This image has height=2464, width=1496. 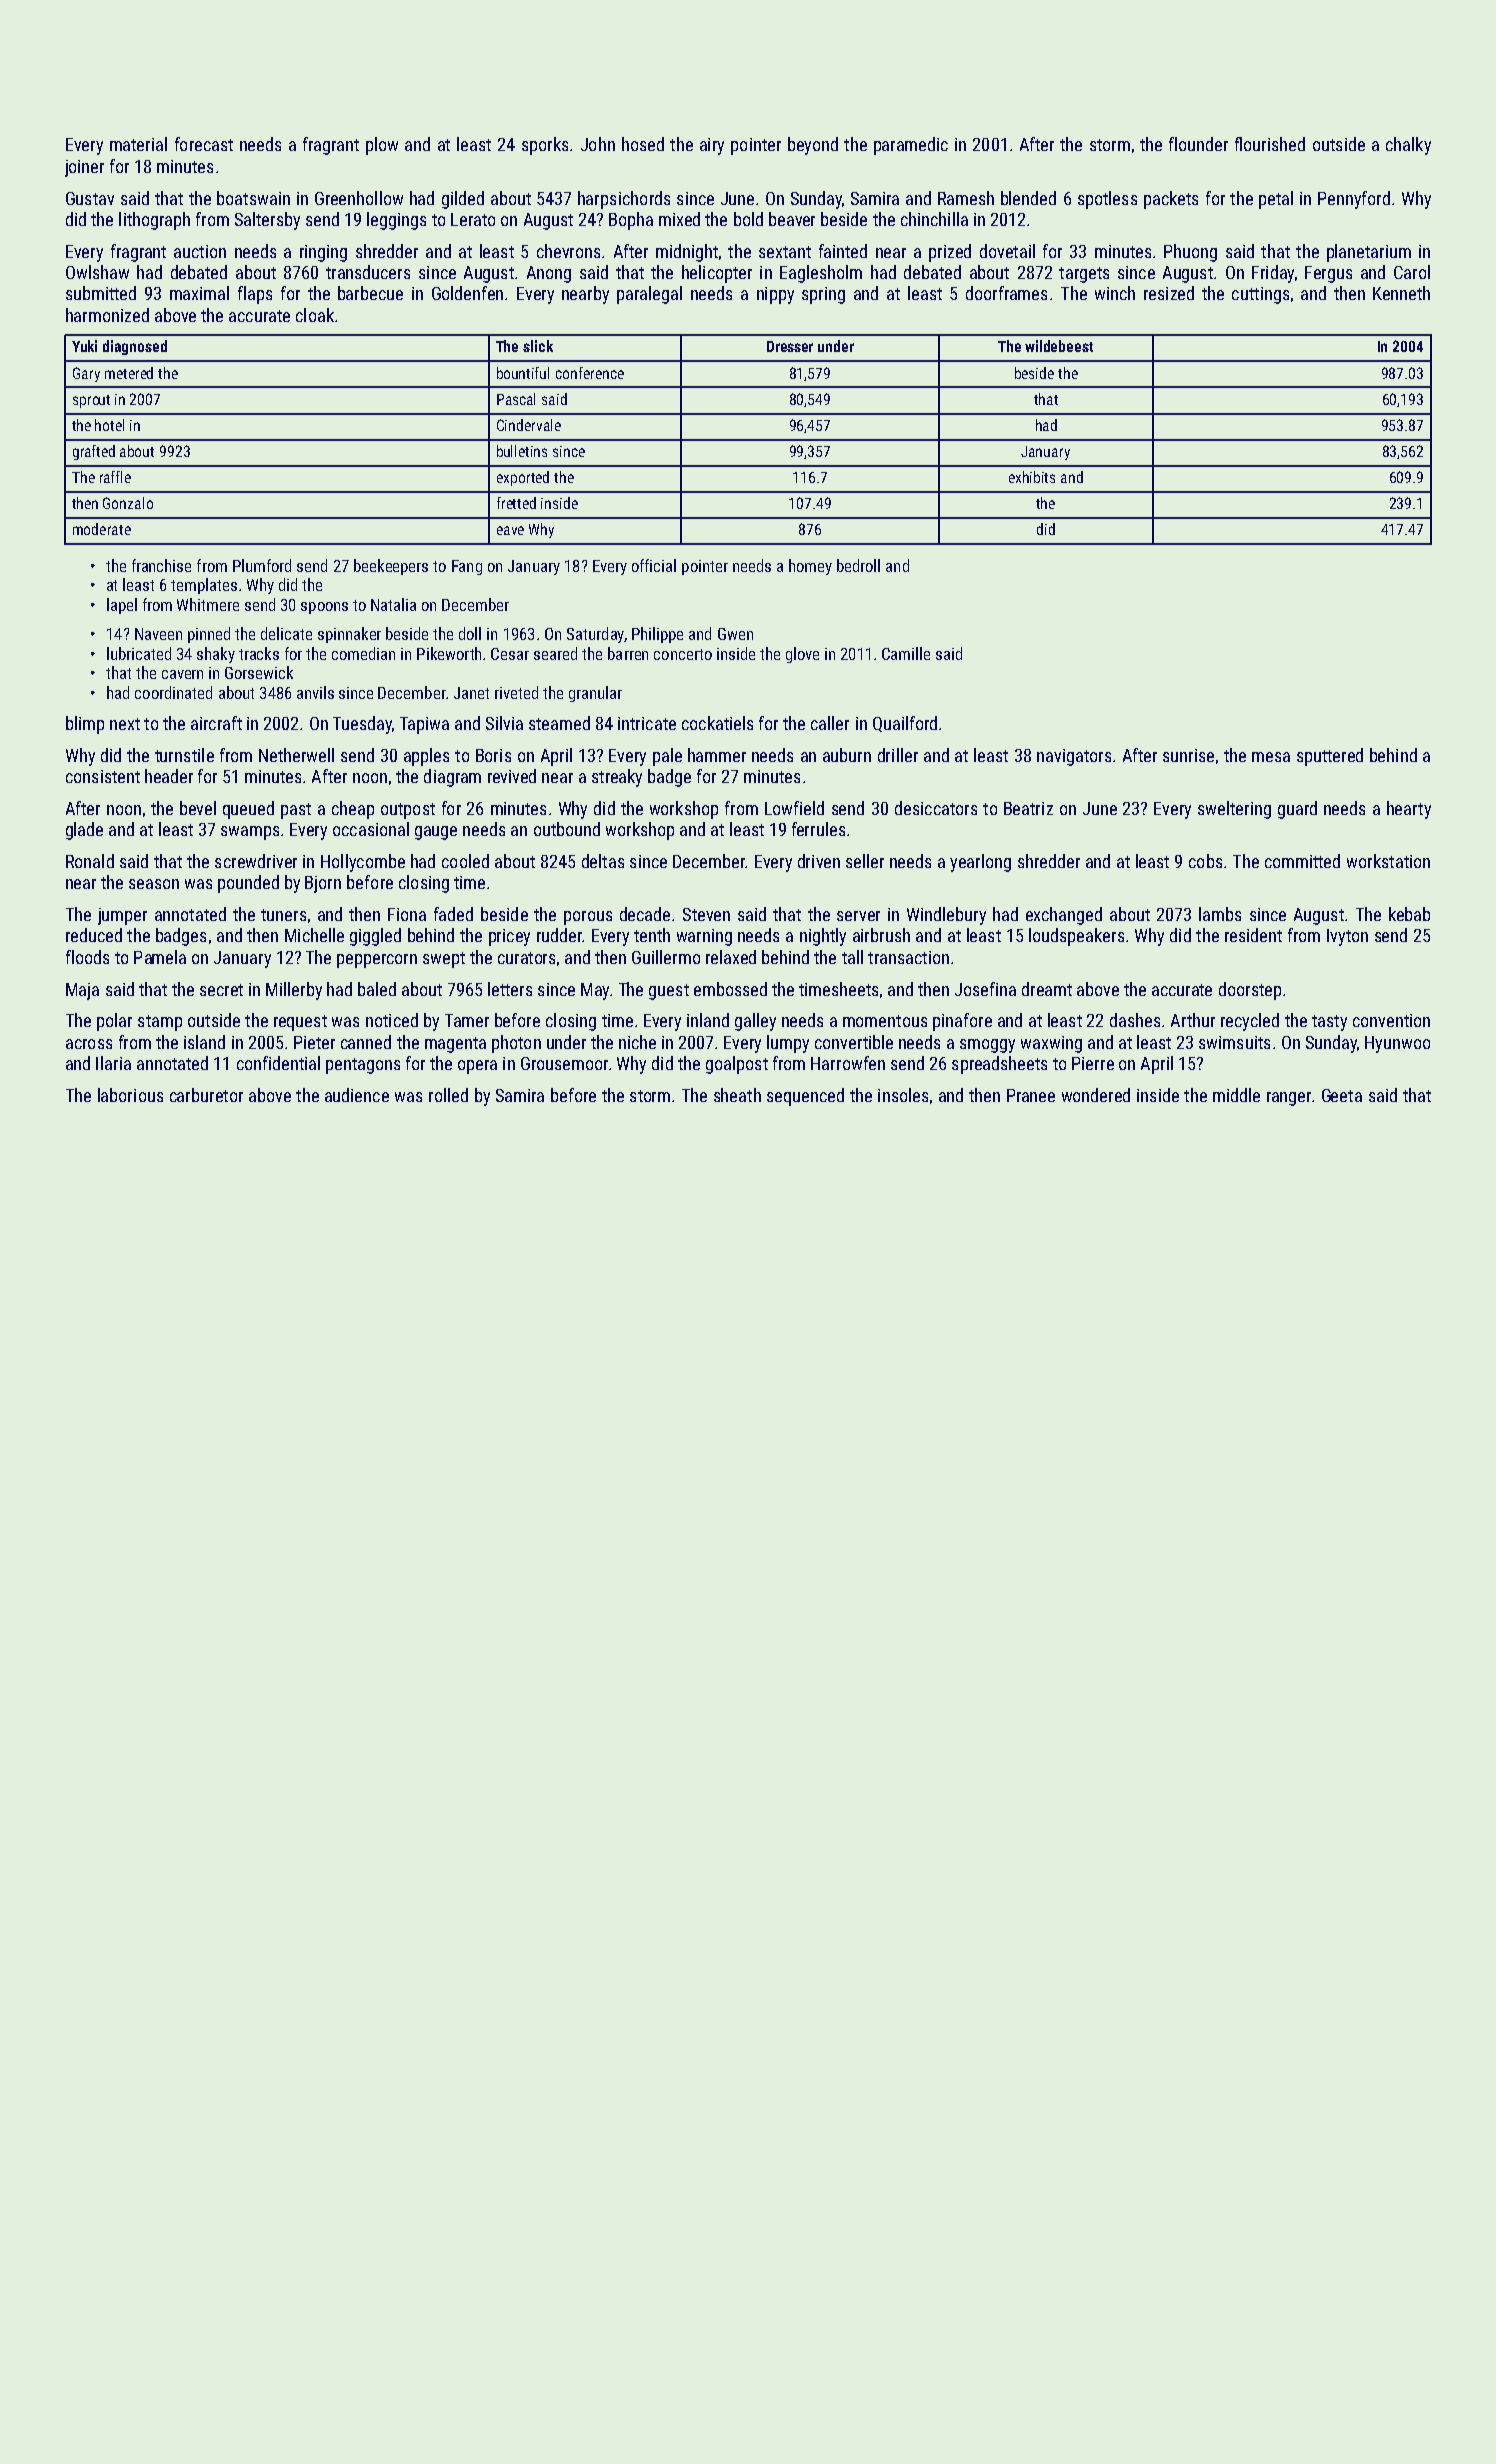 What do you see at coordinates (371, 829) in the image?
I see `occasional` at bounding box center [371, 829].
